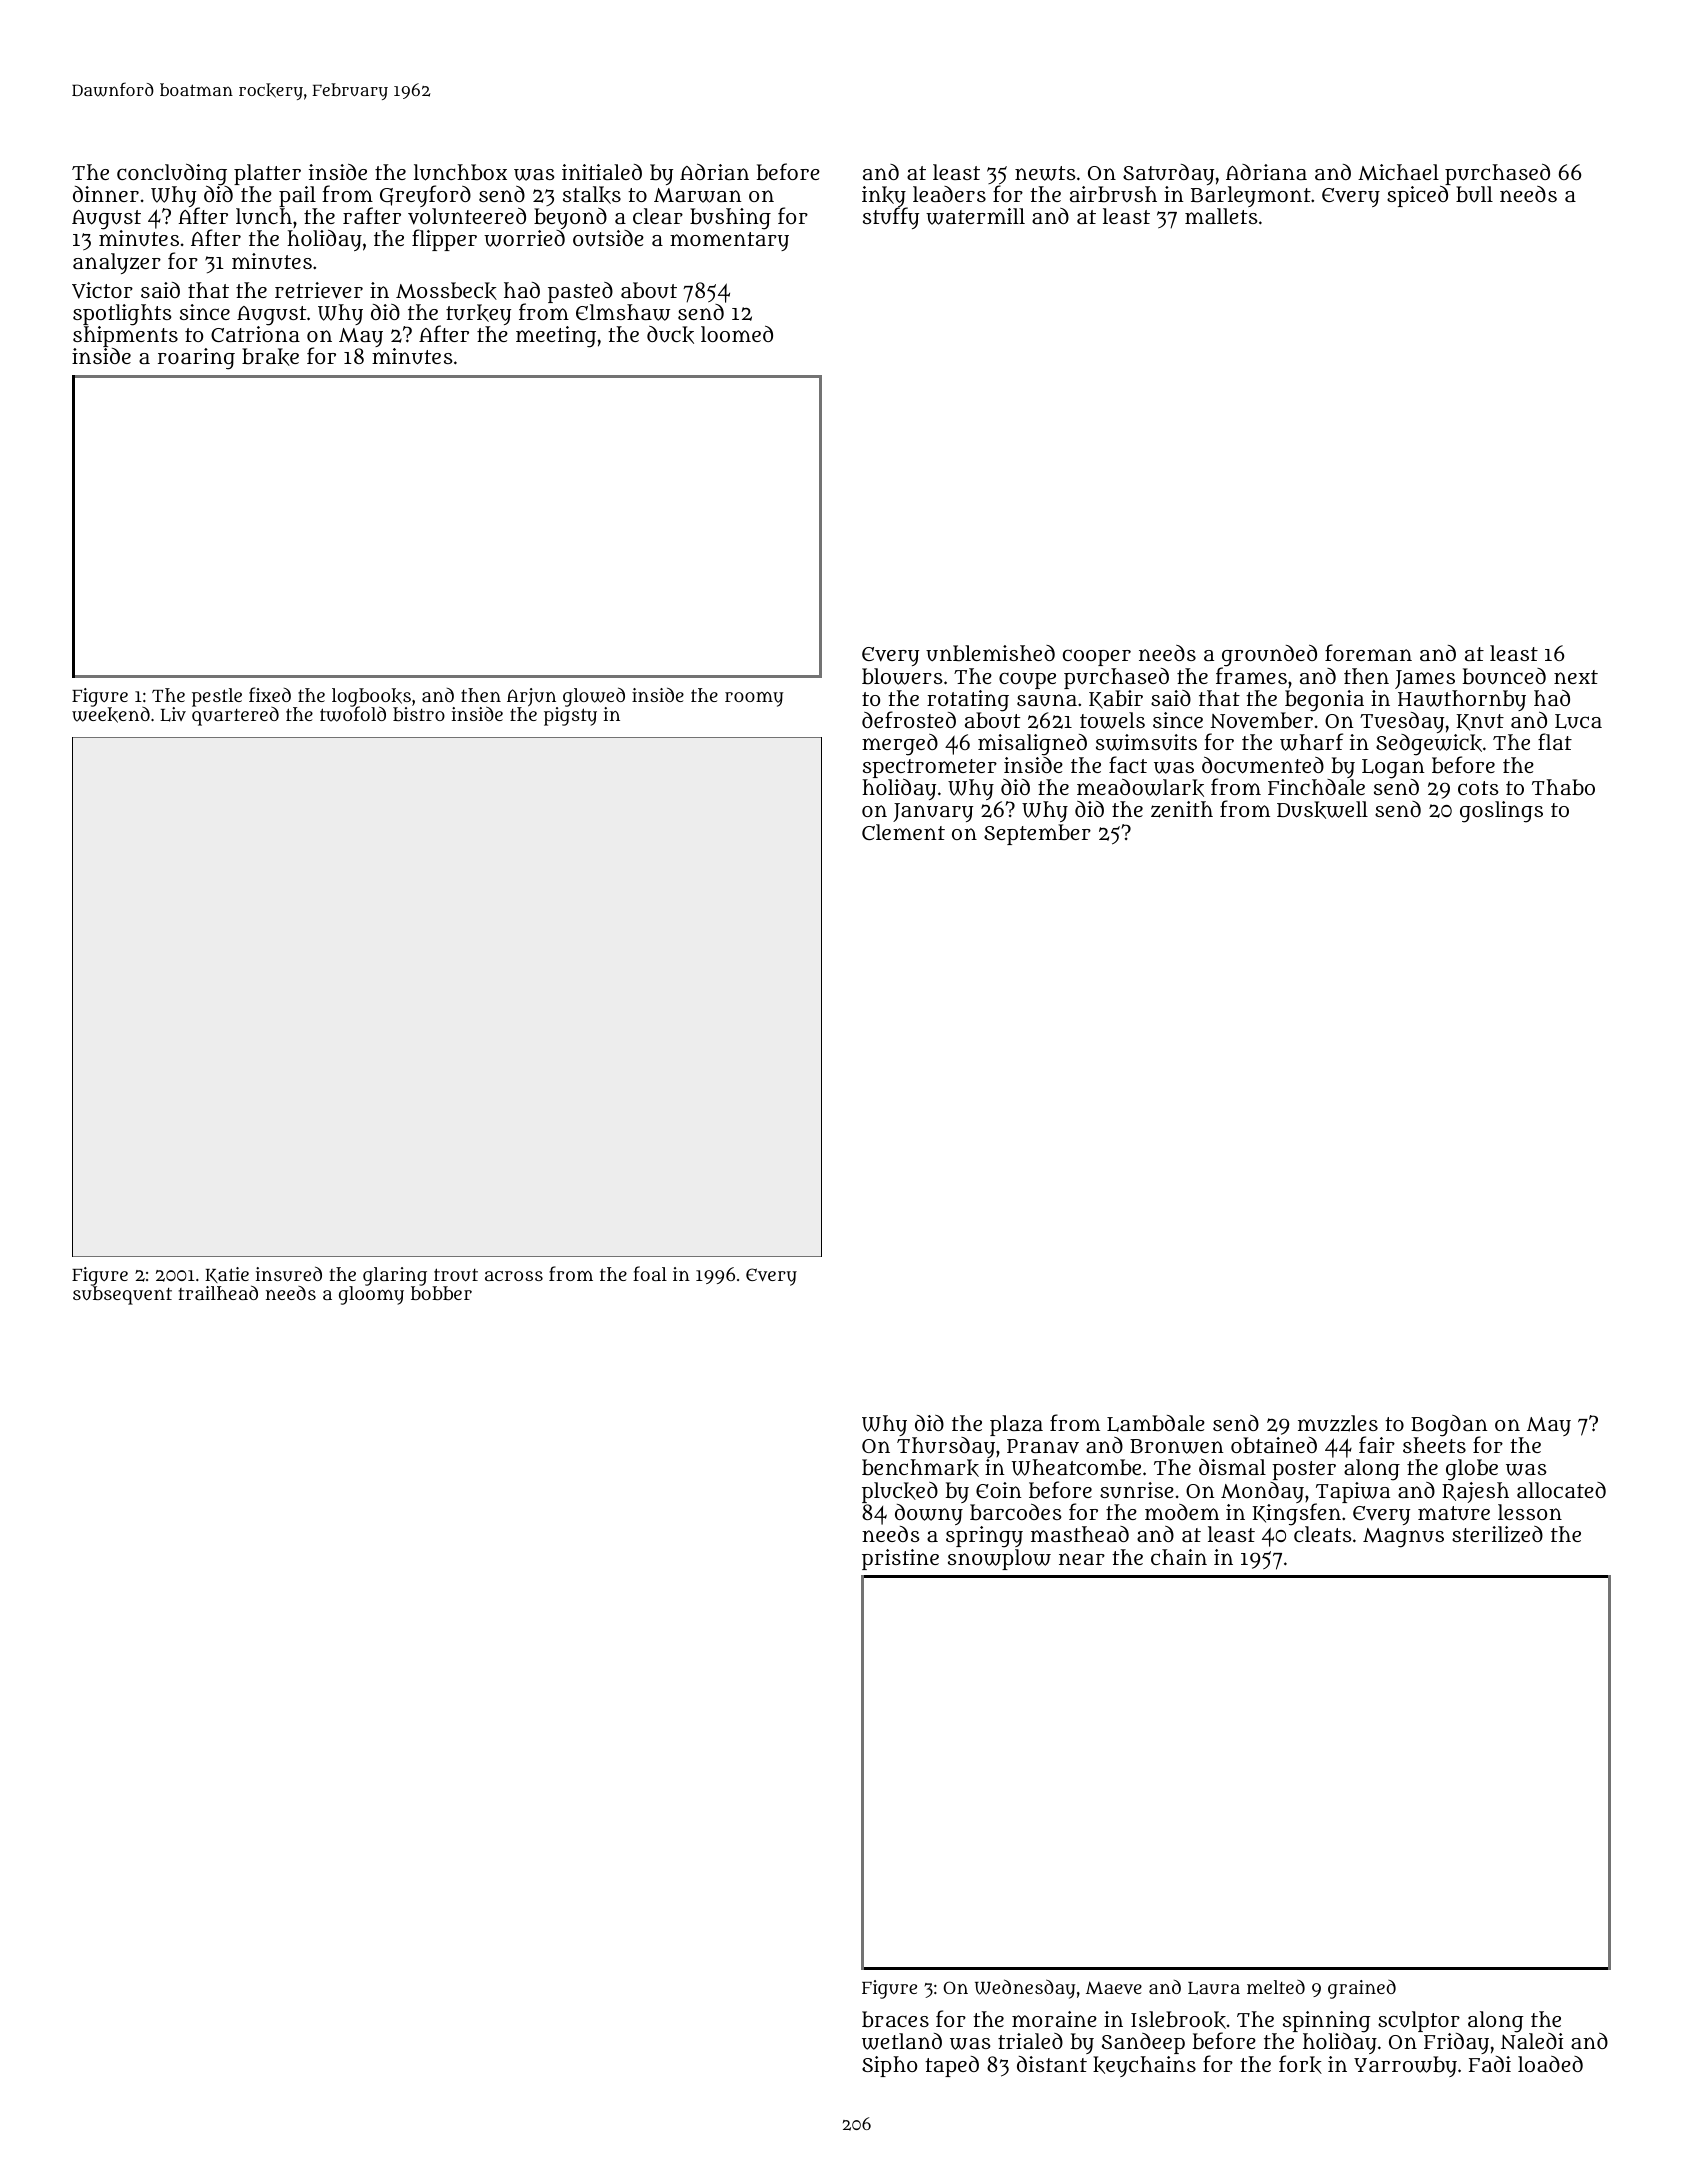  What do you see at coordinates (1114, 1987) in the image?
I see `Maeve` at bounding box center [1114, 1987].
